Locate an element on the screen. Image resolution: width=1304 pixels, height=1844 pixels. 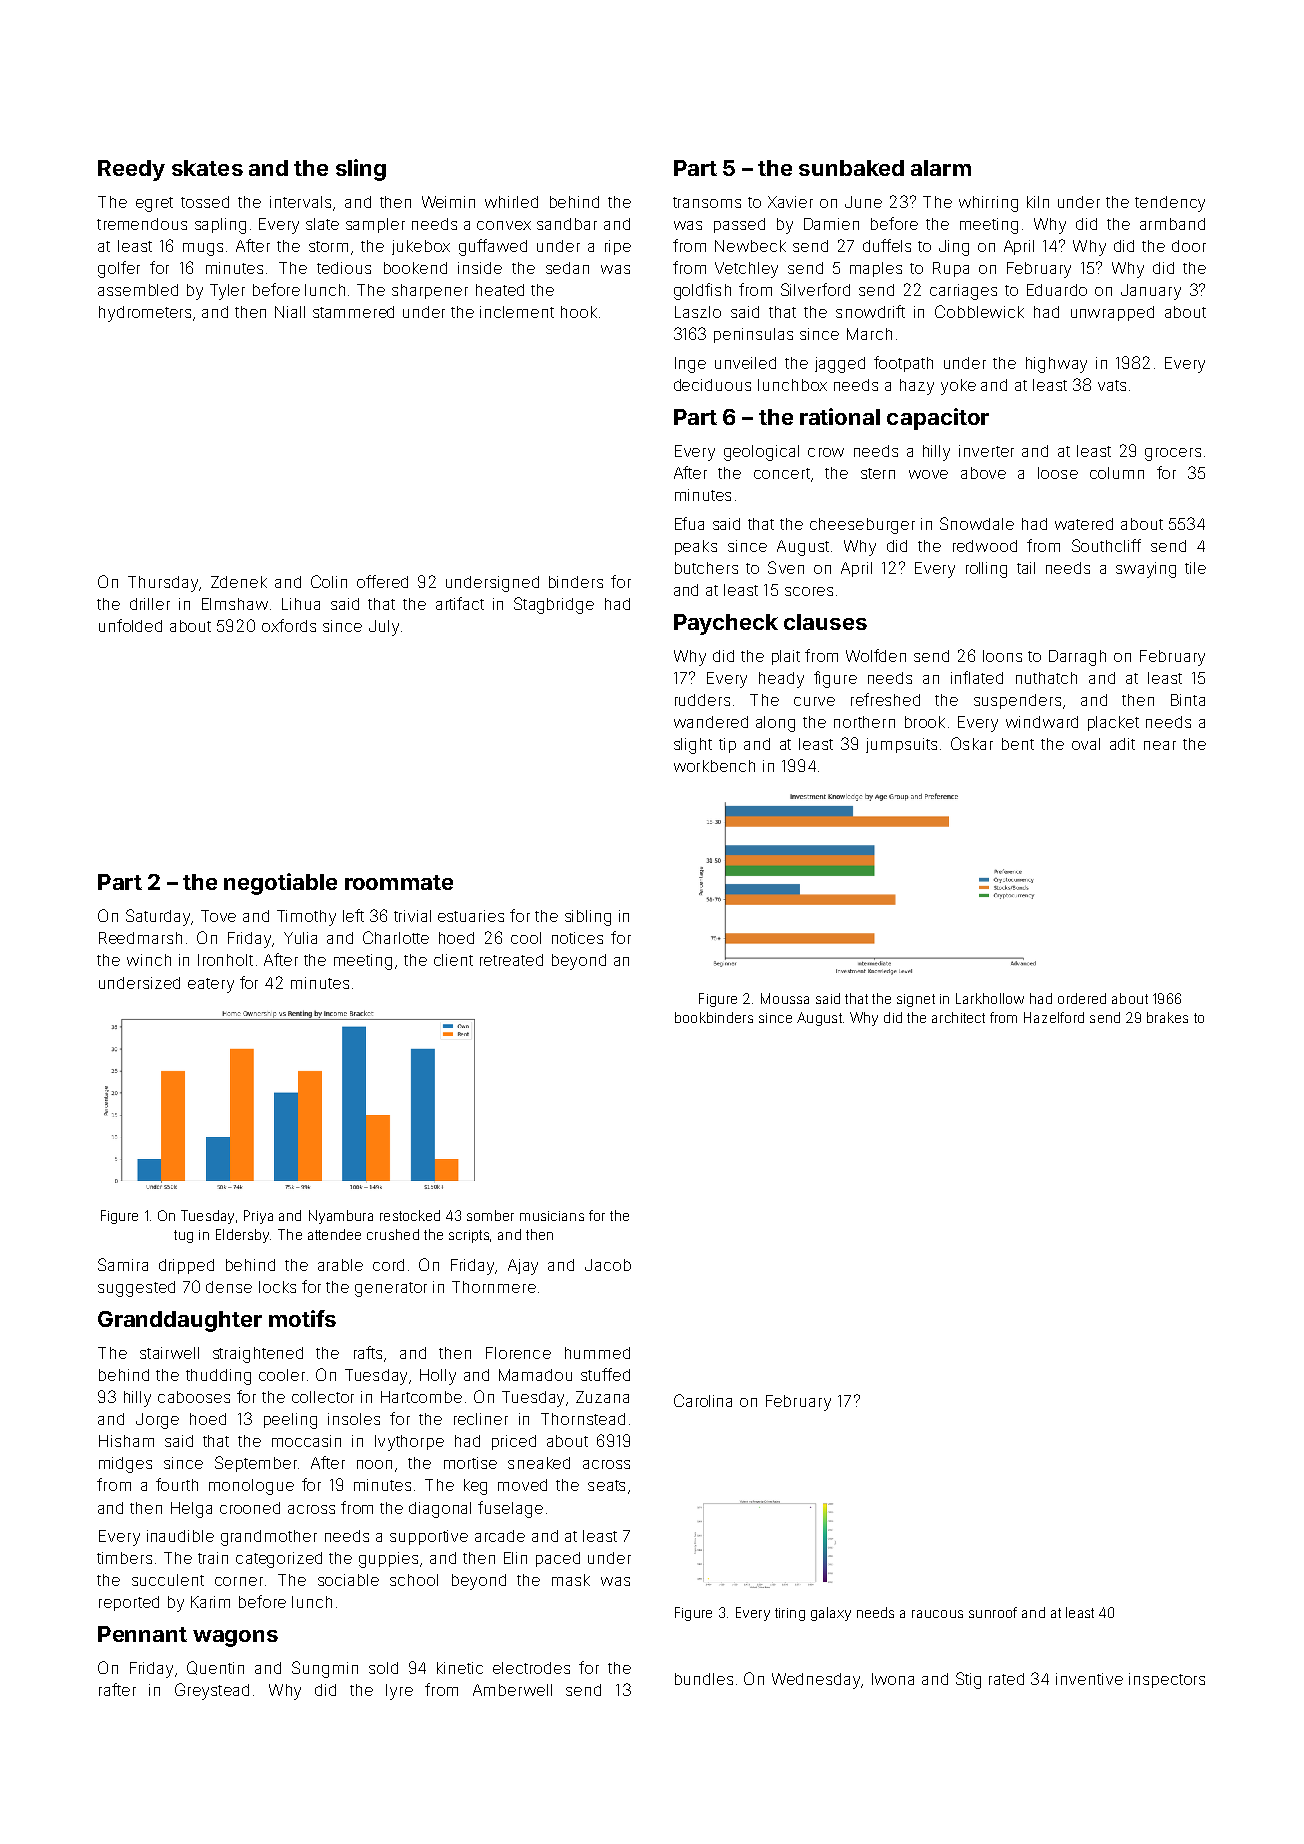
hook is located at coordinates (579, 312).
